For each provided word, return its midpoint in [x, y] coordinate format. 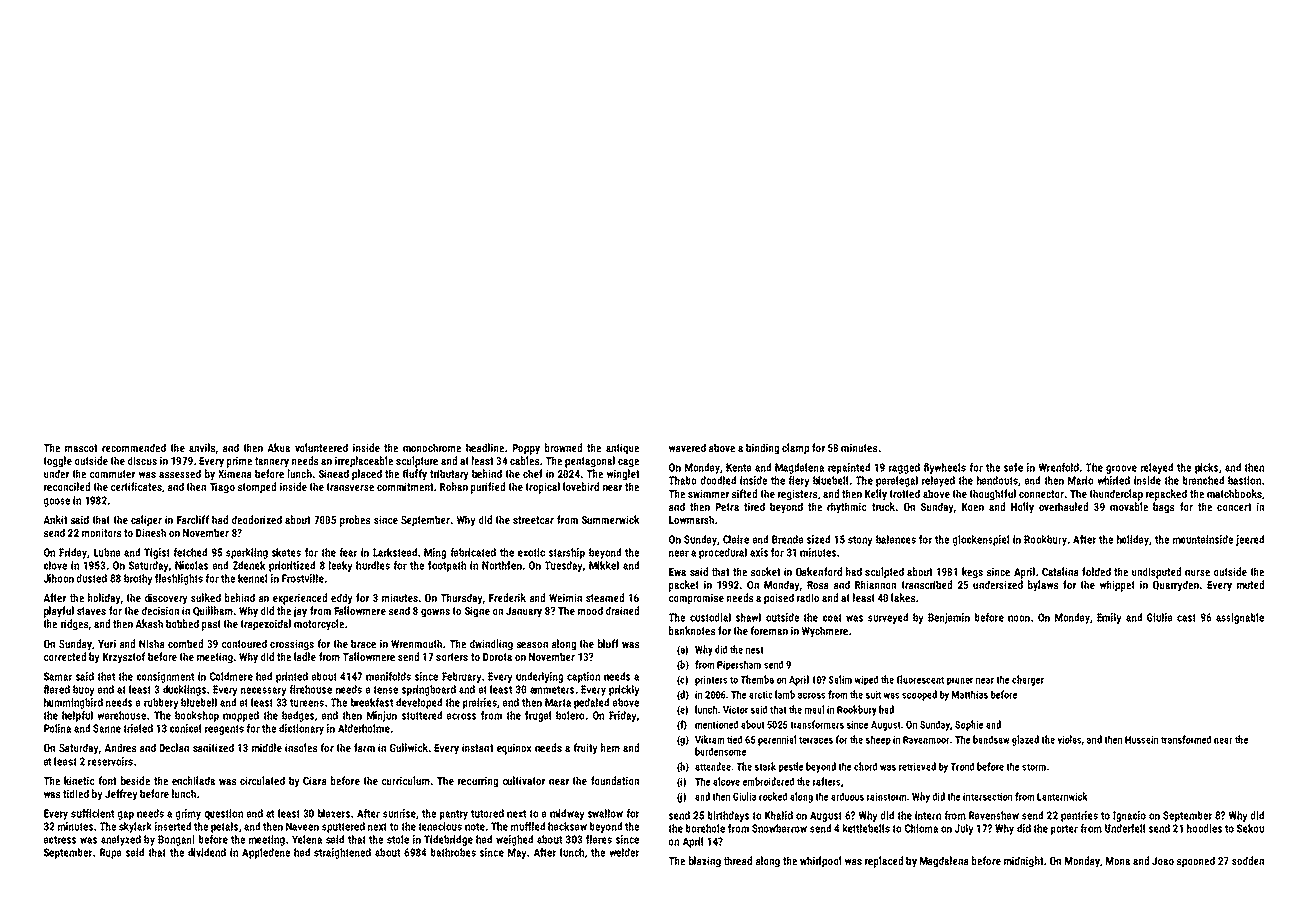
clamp [795, 449]
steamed [605, 597]
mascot [81, 448]
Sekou [1250, 828]
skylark [135, 827]
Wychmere [825, 632]
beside [135, 780]
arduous [847, 796]
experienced [300, 599]
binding [762, 449]
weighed [514, 840]
